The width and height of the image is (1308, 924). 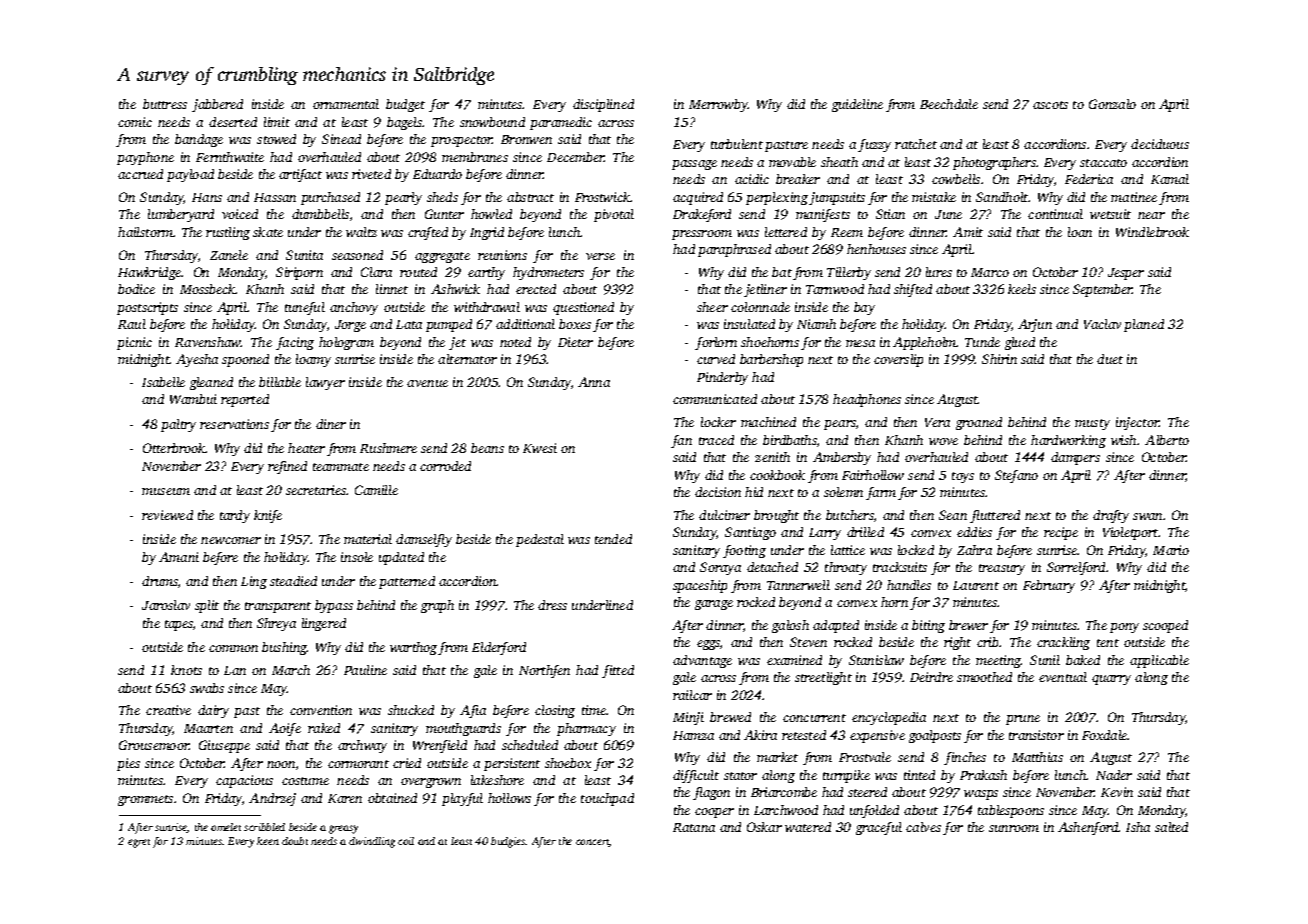 What do you see at coordinates (361, 232) in the image?
I see `waltz` at bounding box center [361, 232].
